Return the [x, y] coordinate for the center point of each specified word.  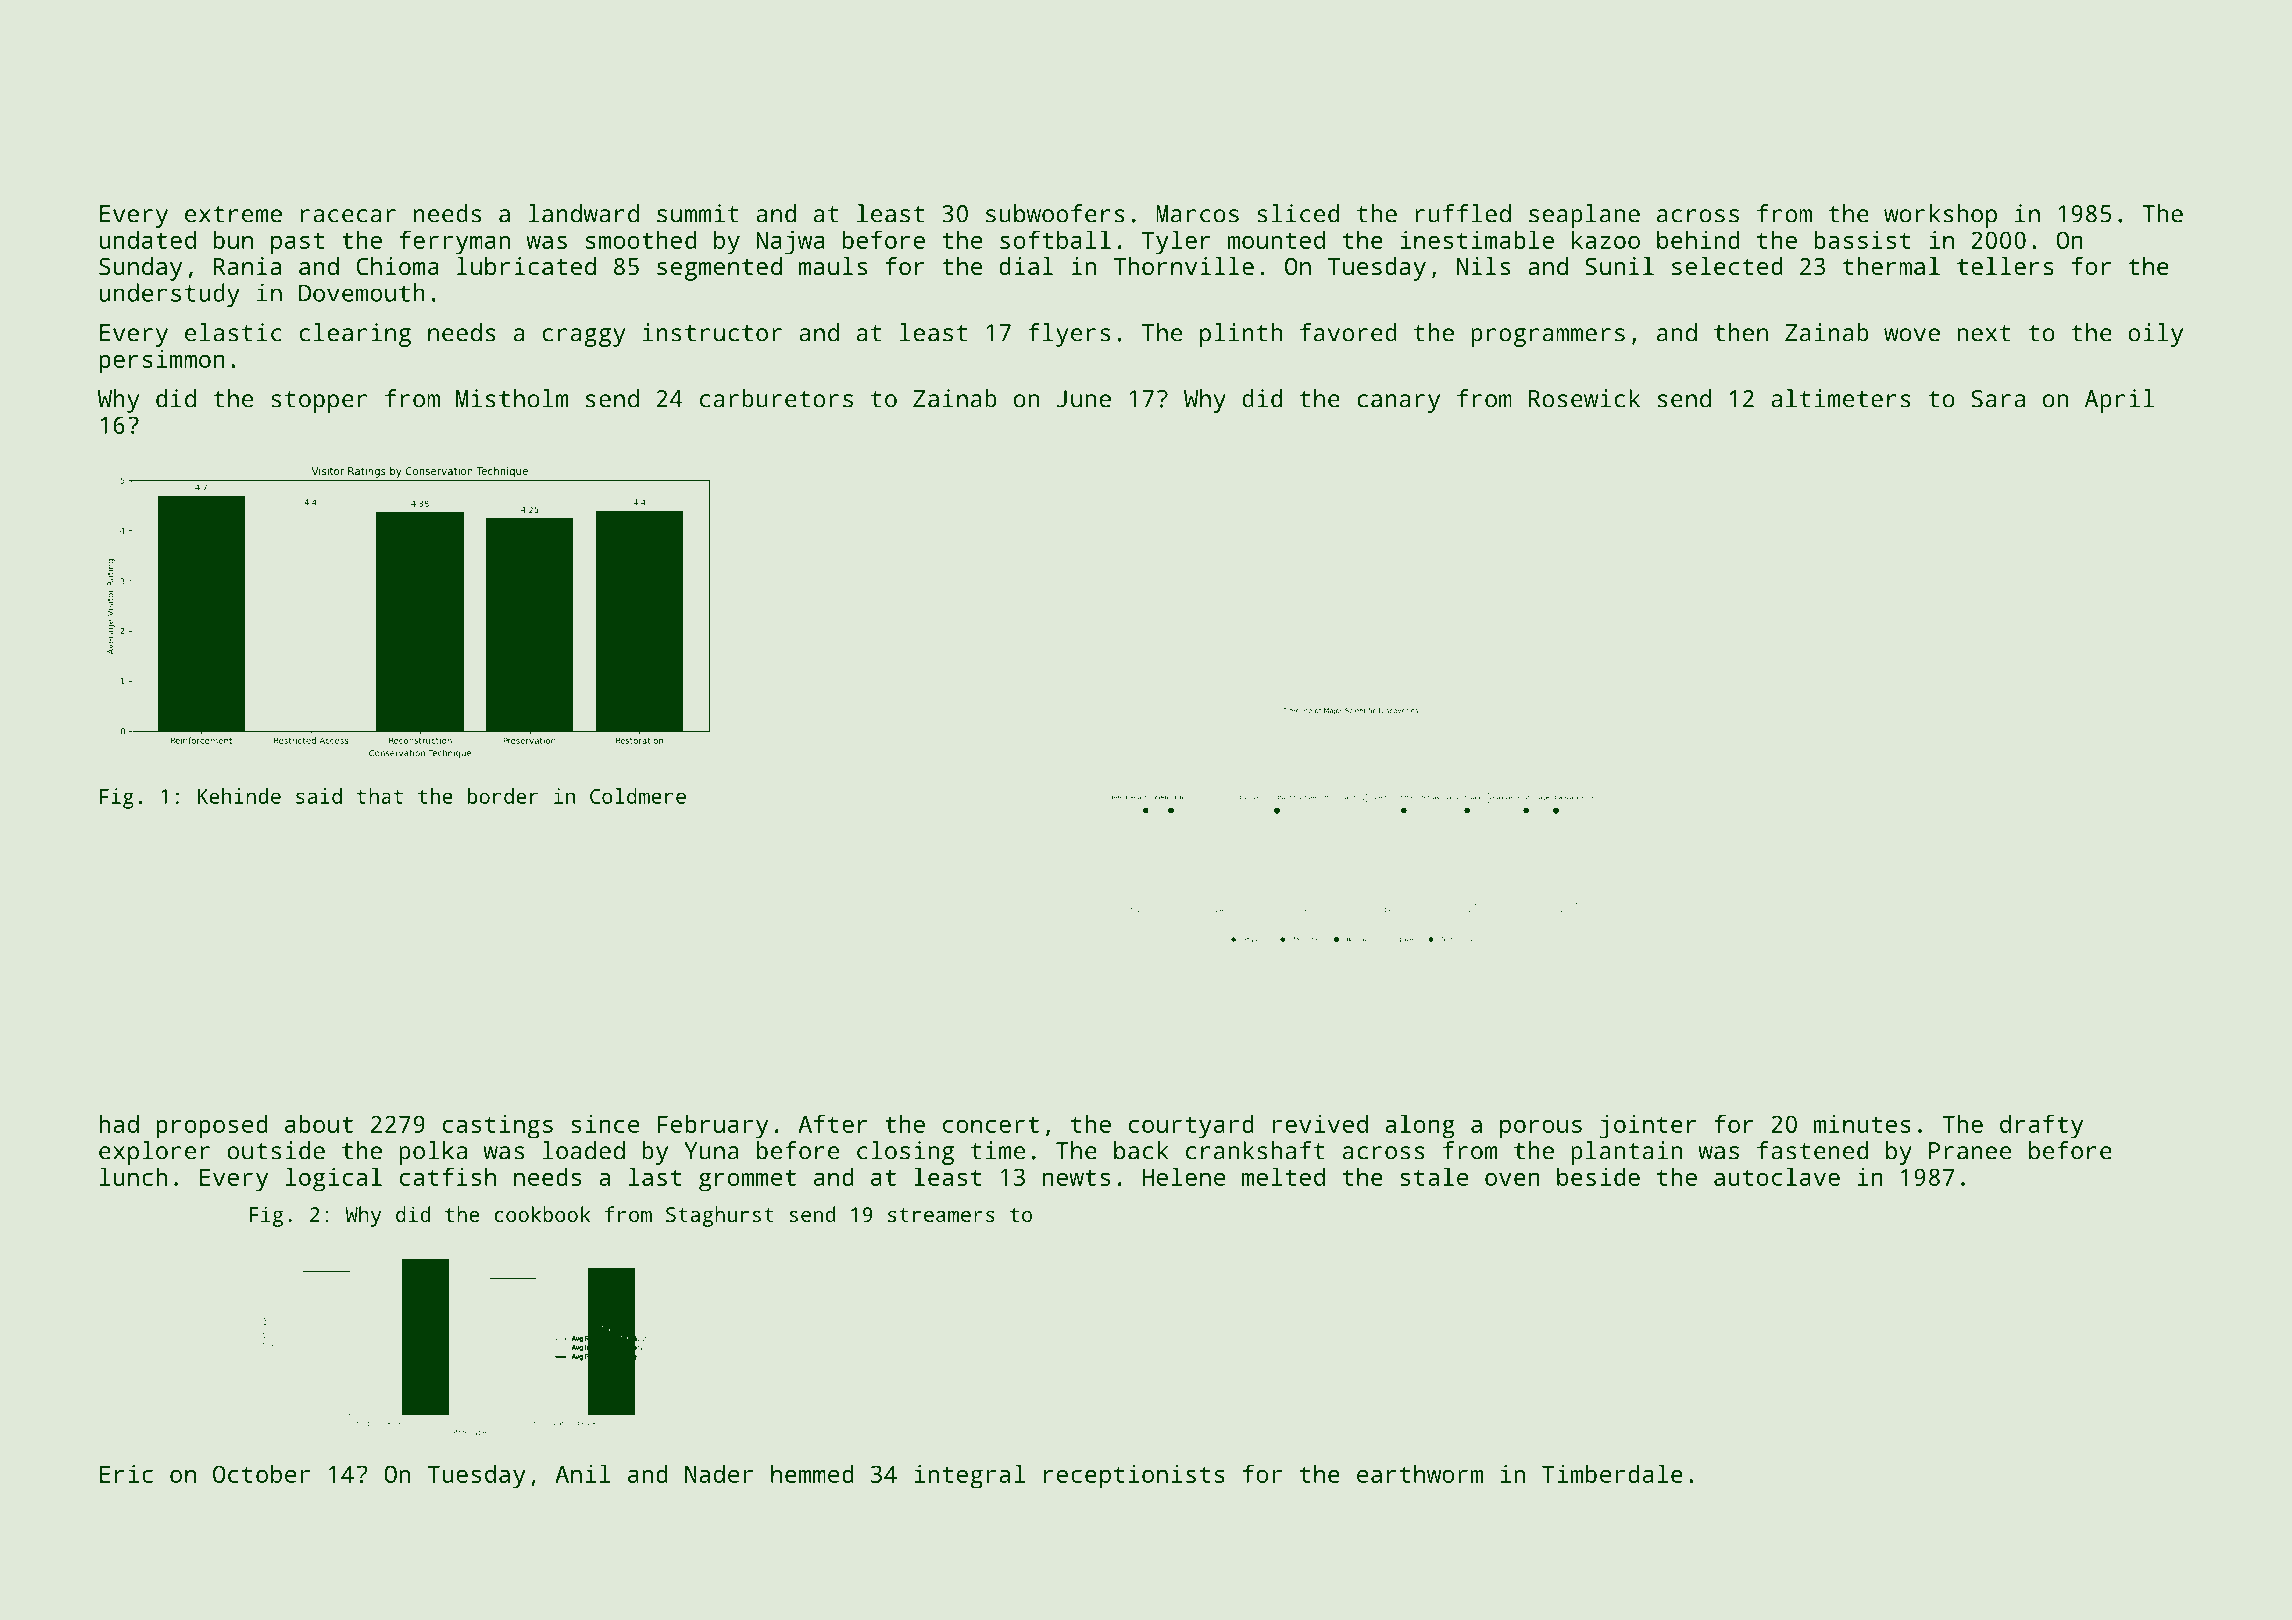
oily [2155, 335]
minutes [1862, 1124]
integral [969, 1476]
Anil [583, 1473]
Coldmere [638, 796]
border [503, 796]
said [319, 796]
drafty [2041, 1126]
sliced [1298, 213]
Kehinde [239, 796]
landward [583, 213]
